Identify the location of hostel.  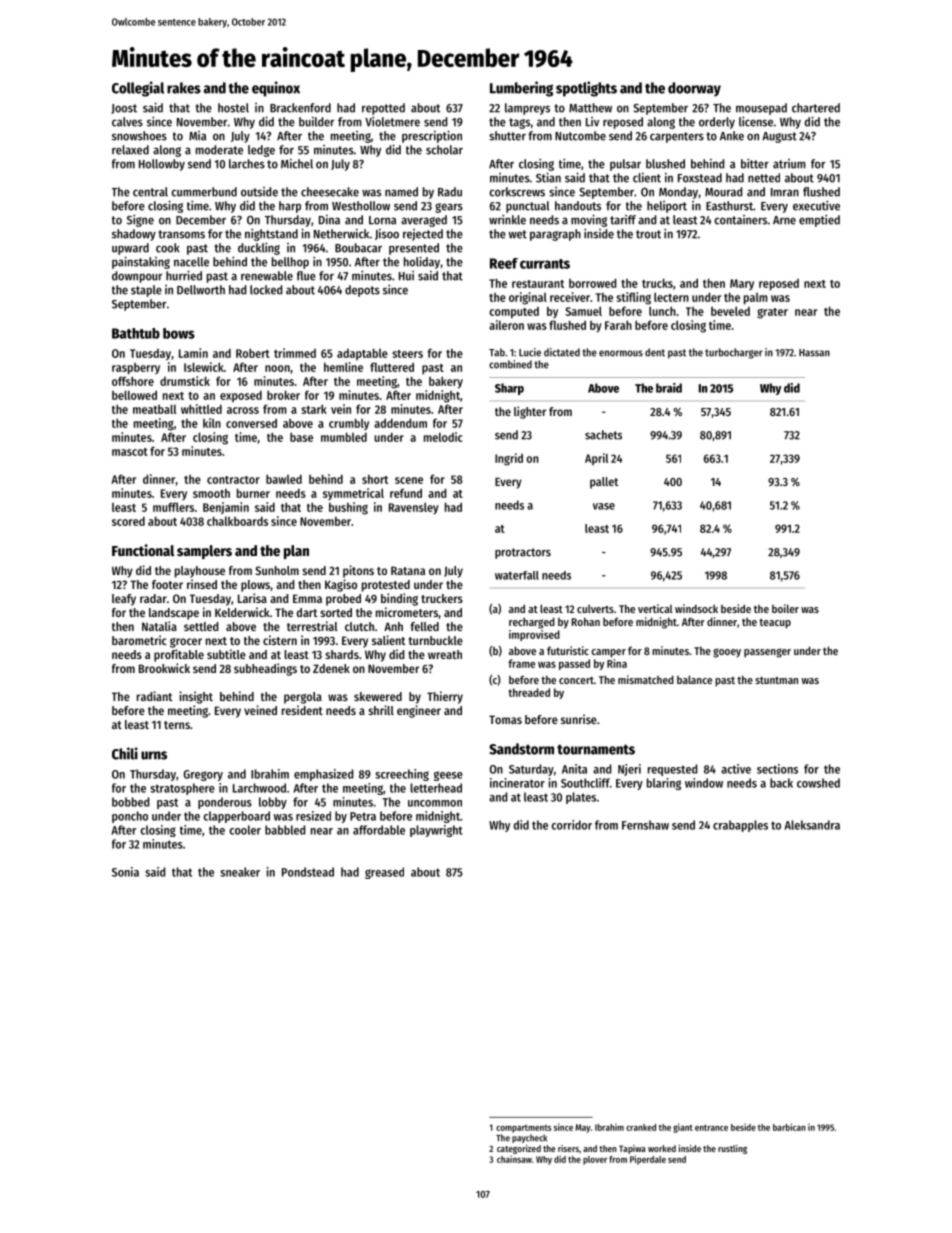
(233, 108).
